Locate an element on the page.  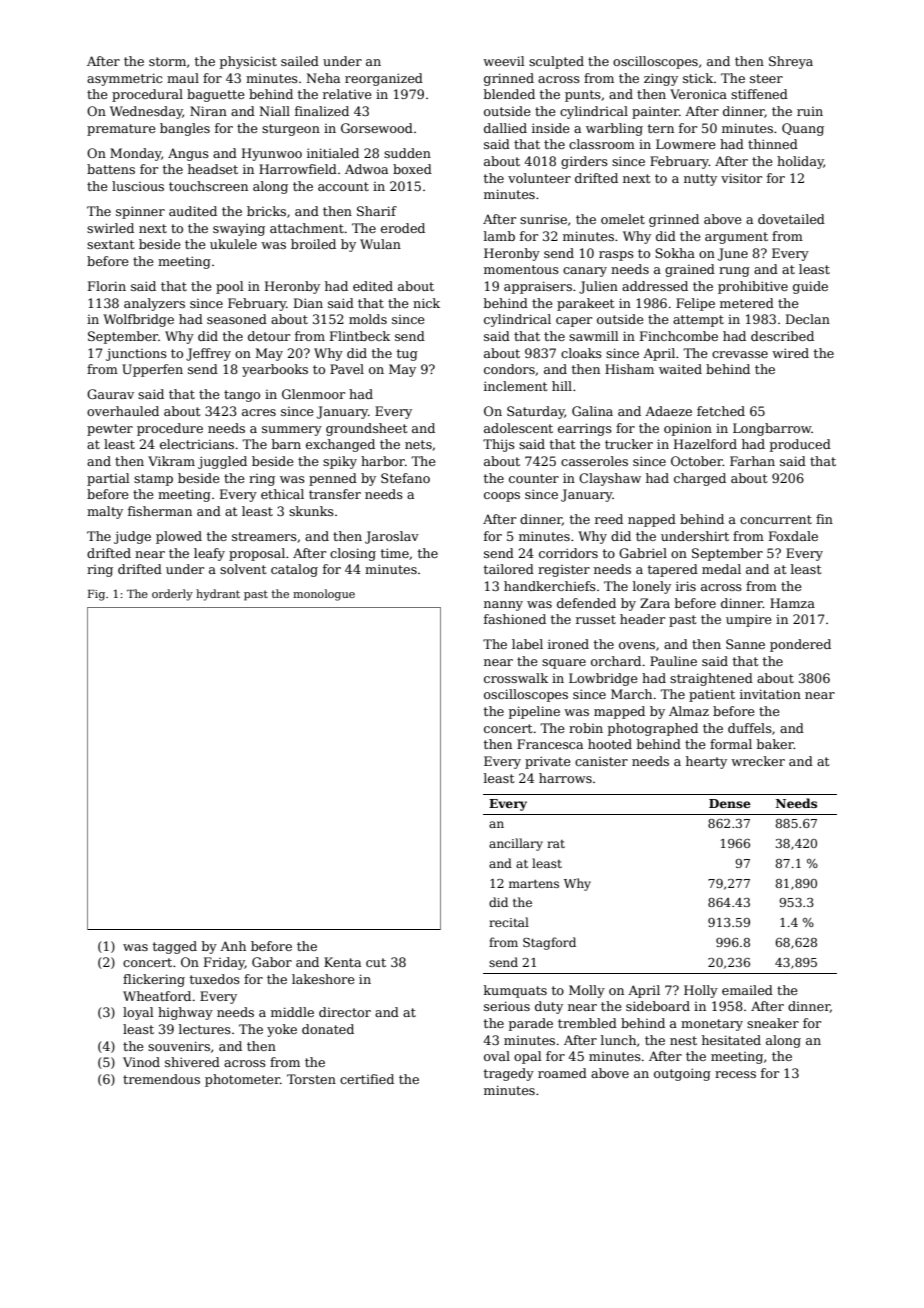
private is located at coordinates (548, 762).
